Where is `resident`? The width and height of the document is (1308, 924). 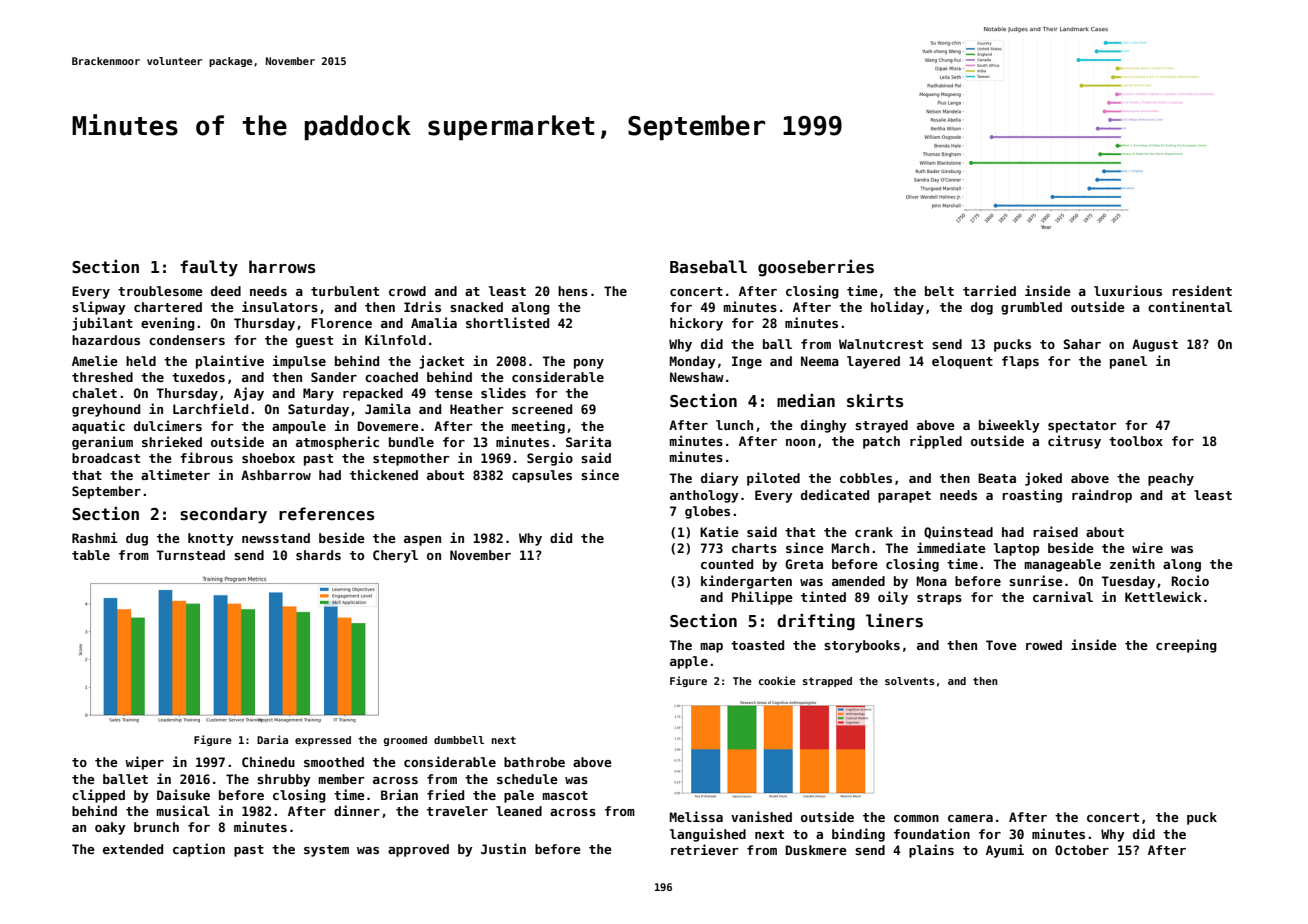
resident is located at coordinates (1202, 290).
